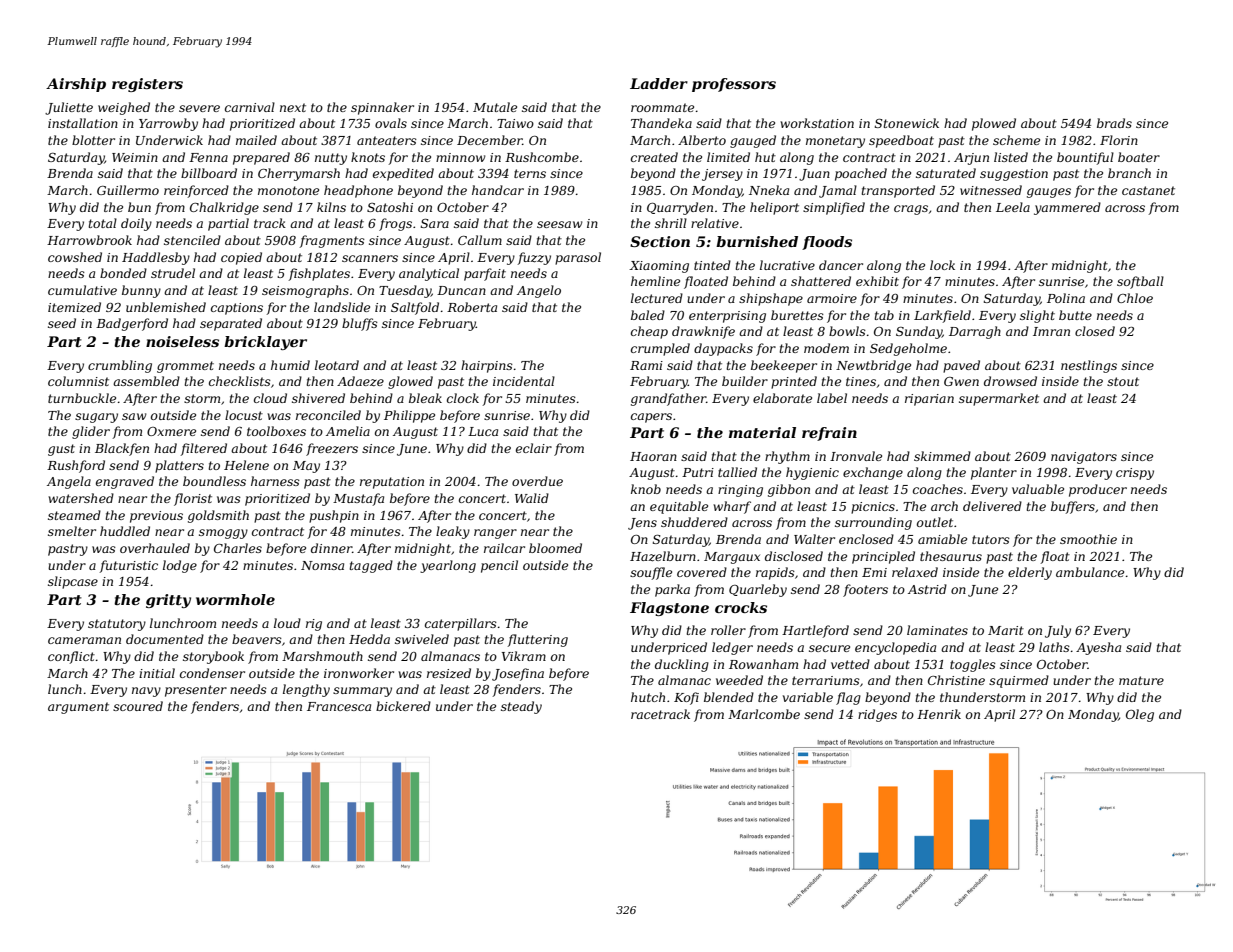 This document has height=952, width=1233. Describe the element at coordinates (89, 240) in the document. I see `Harrowbrook` at that location.
